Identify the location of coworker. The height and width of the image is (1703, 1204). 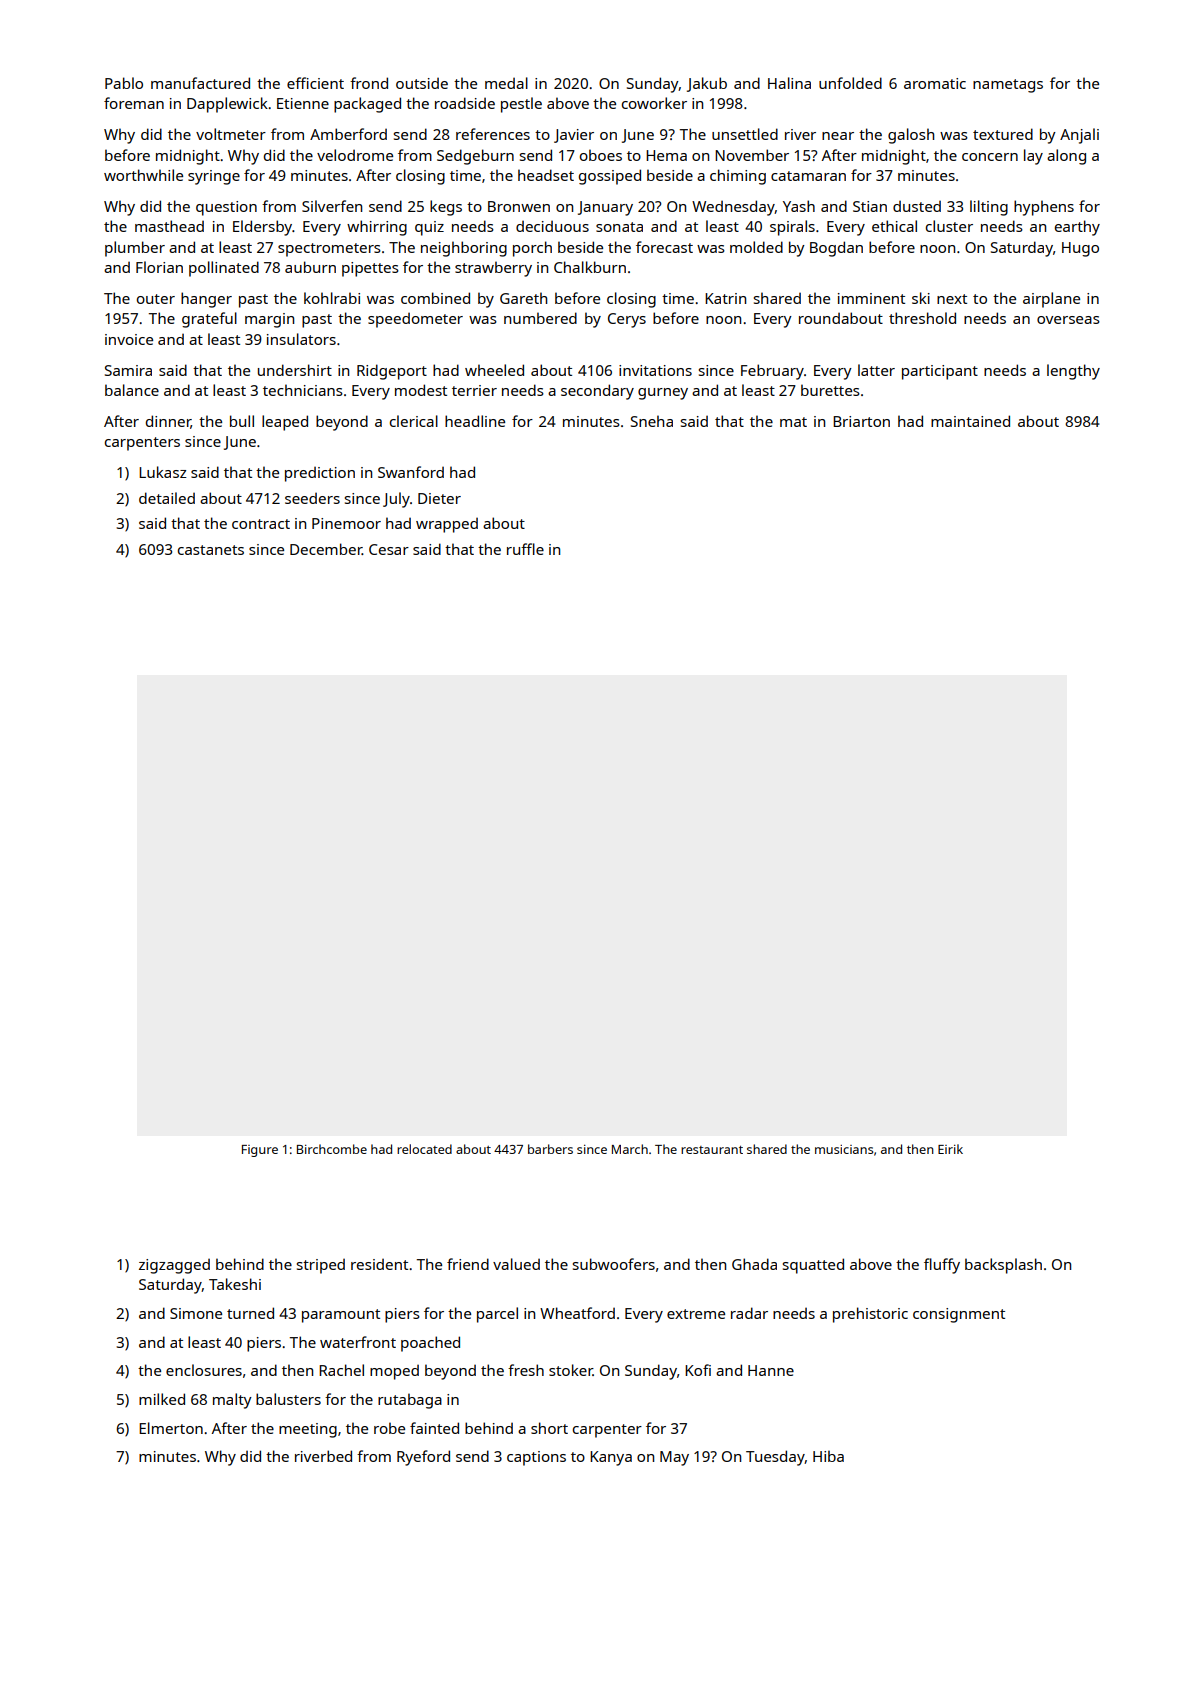
(654, 103).
